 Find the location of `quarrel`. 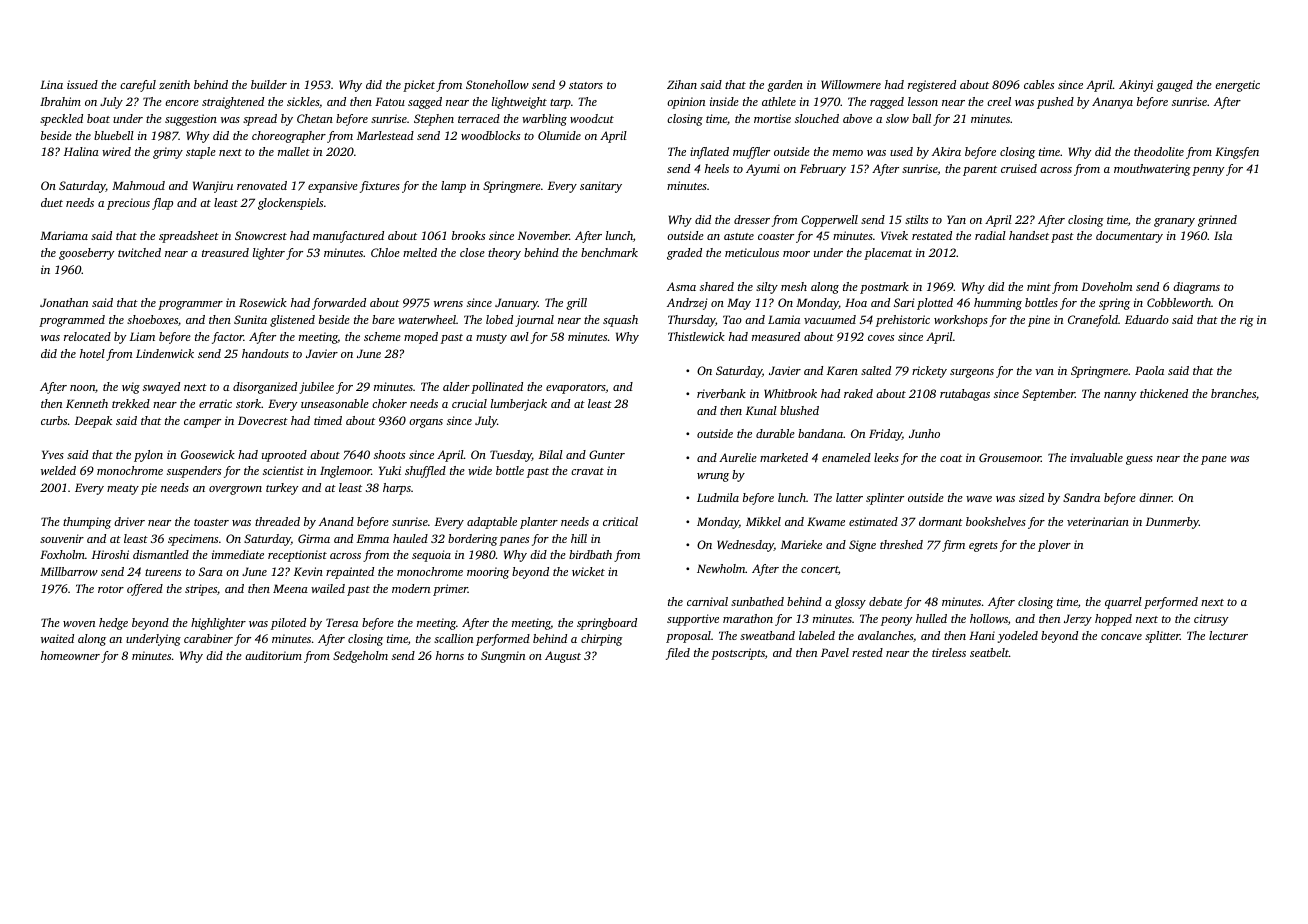

quarrel is located at coordinates (1123, 603).
